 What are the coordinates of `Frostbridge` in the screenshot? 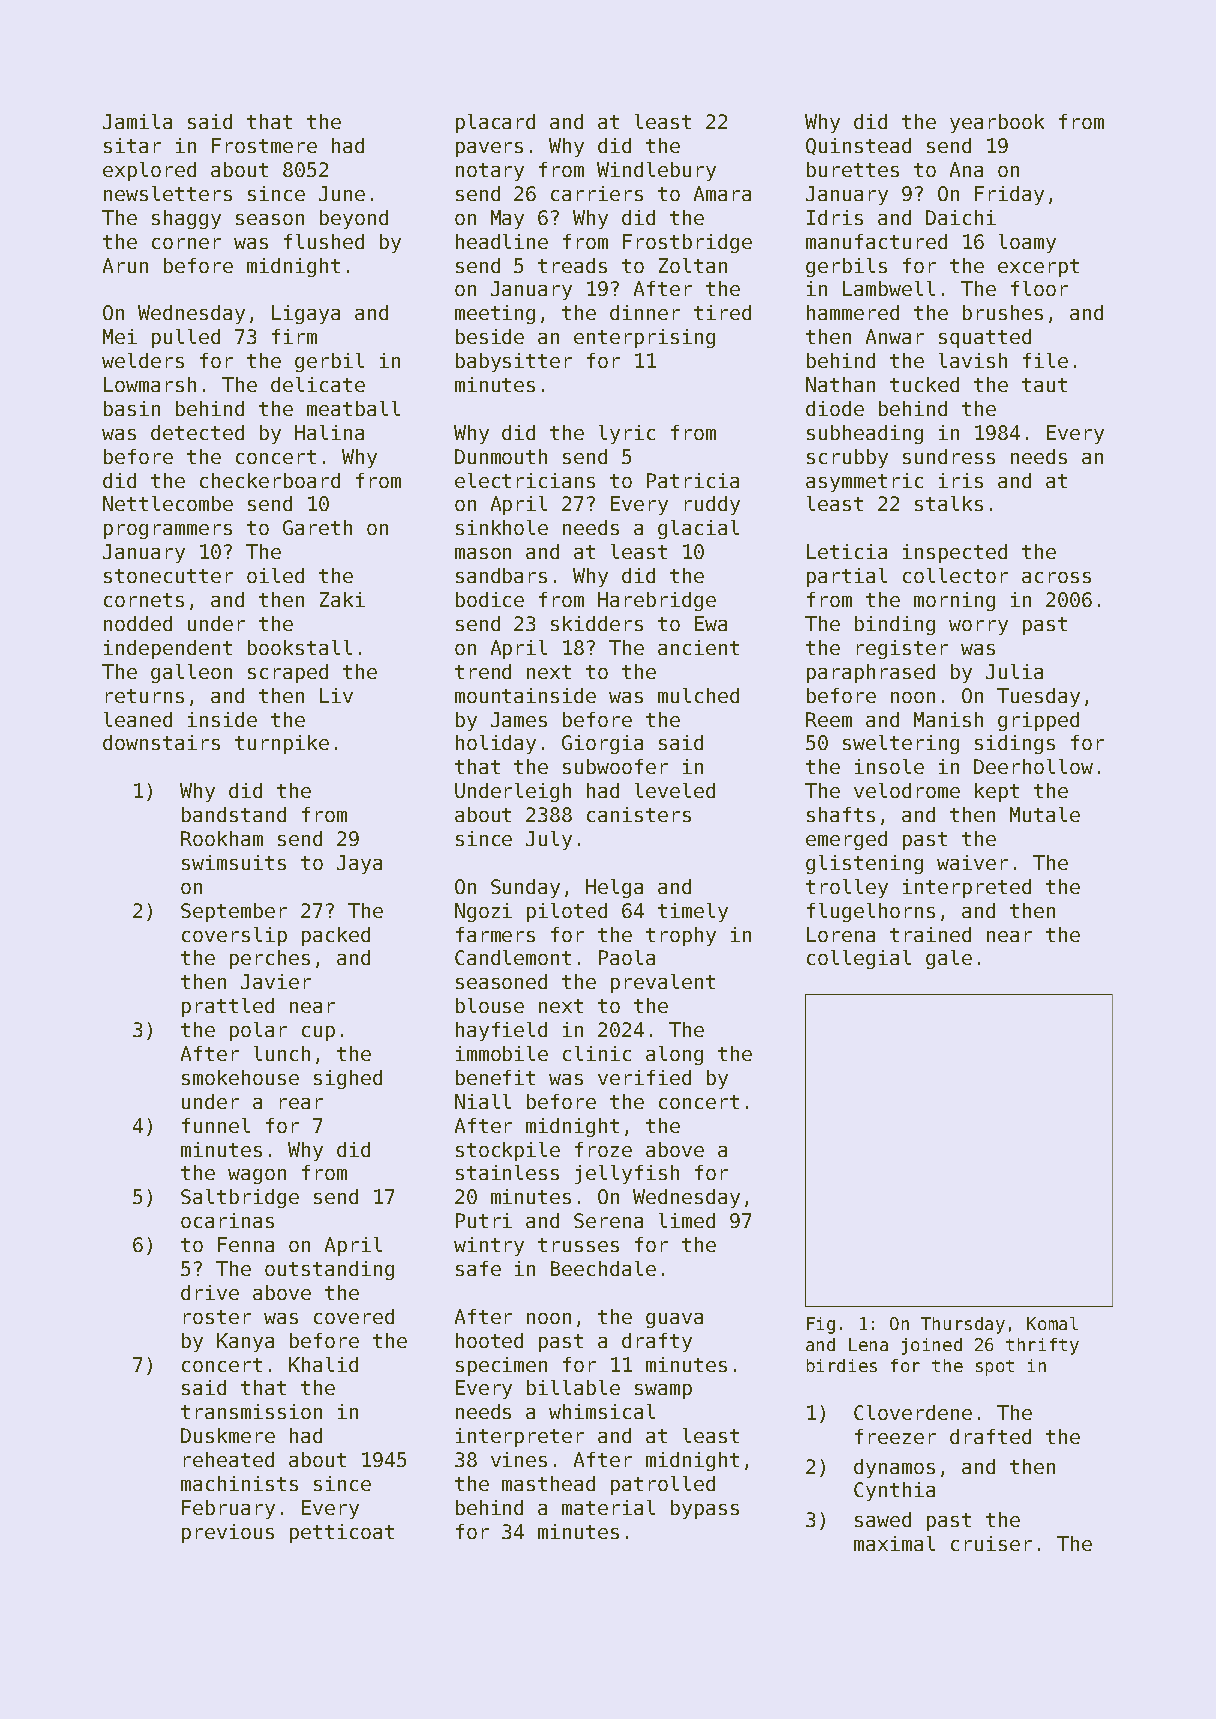 It's located at (687, 243).
